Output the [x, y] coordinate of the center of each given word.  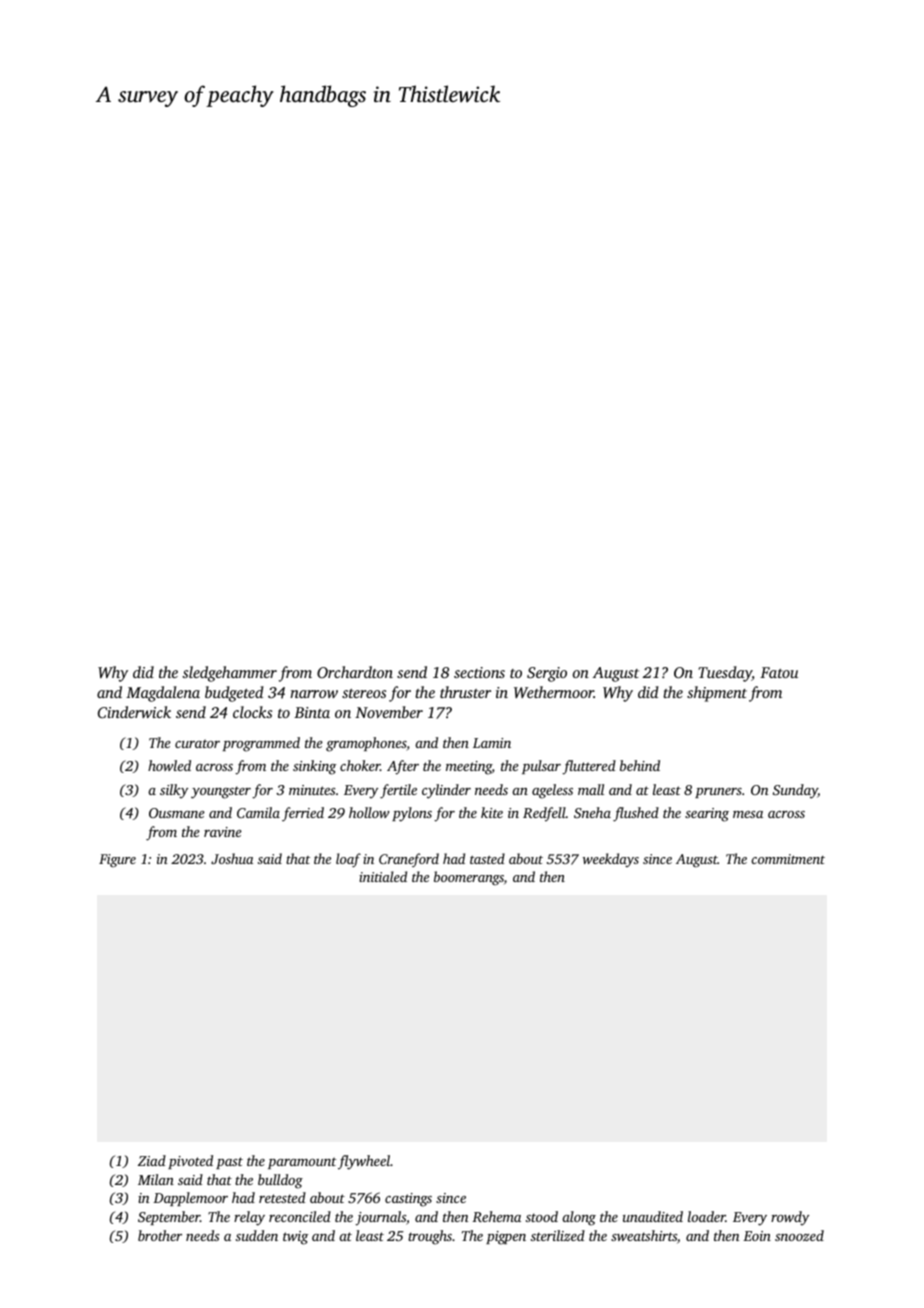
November [389, 712]
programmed [261, 744]
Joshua [232, 858]
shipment [717, 694]
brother [160, 1235]
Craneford [409, 860]
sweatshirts [644, 1235]
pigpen [506, 1238]
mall [591, 789]
